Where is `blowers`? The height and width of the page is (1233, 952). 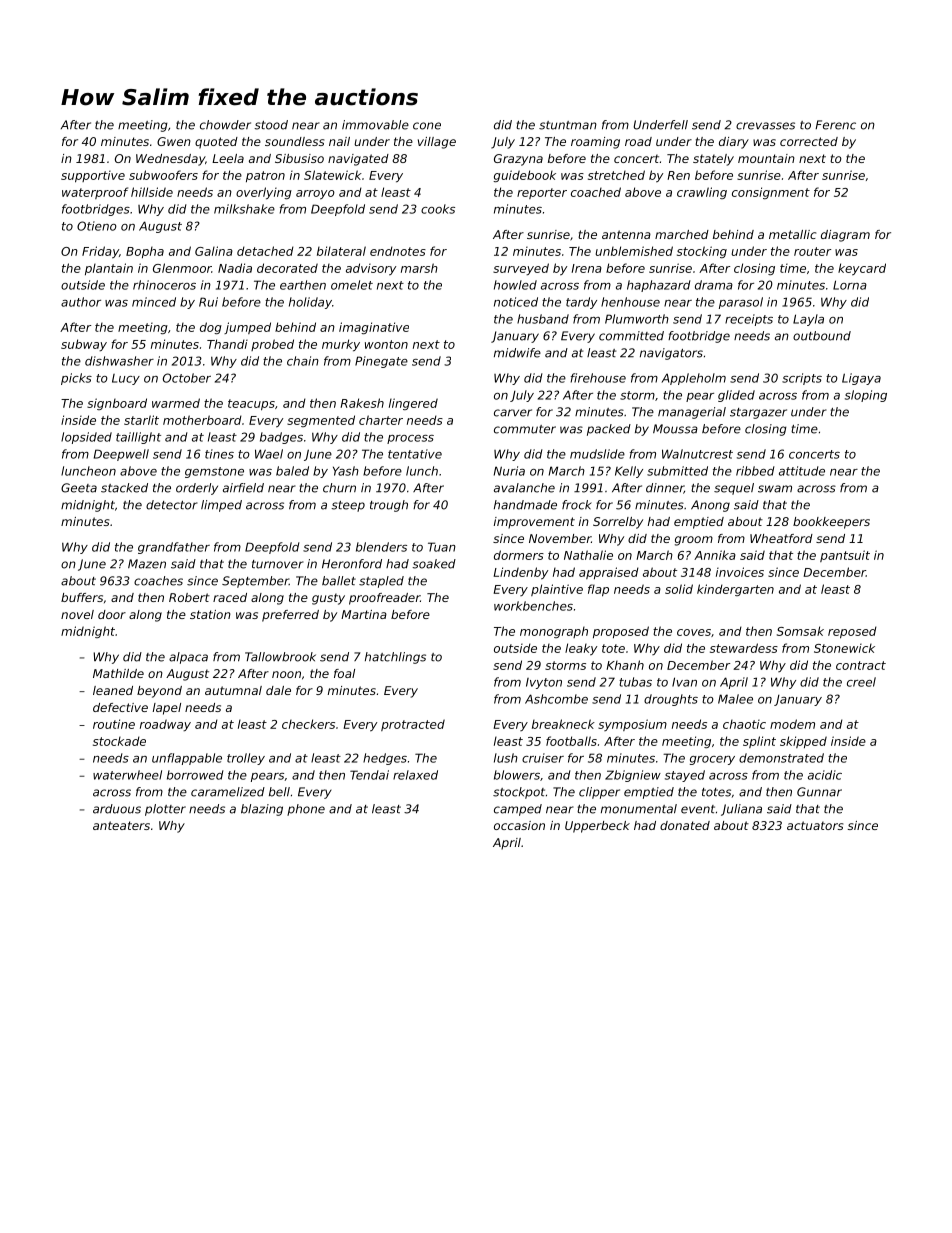
blowers is located at coordinates (517, 775).
